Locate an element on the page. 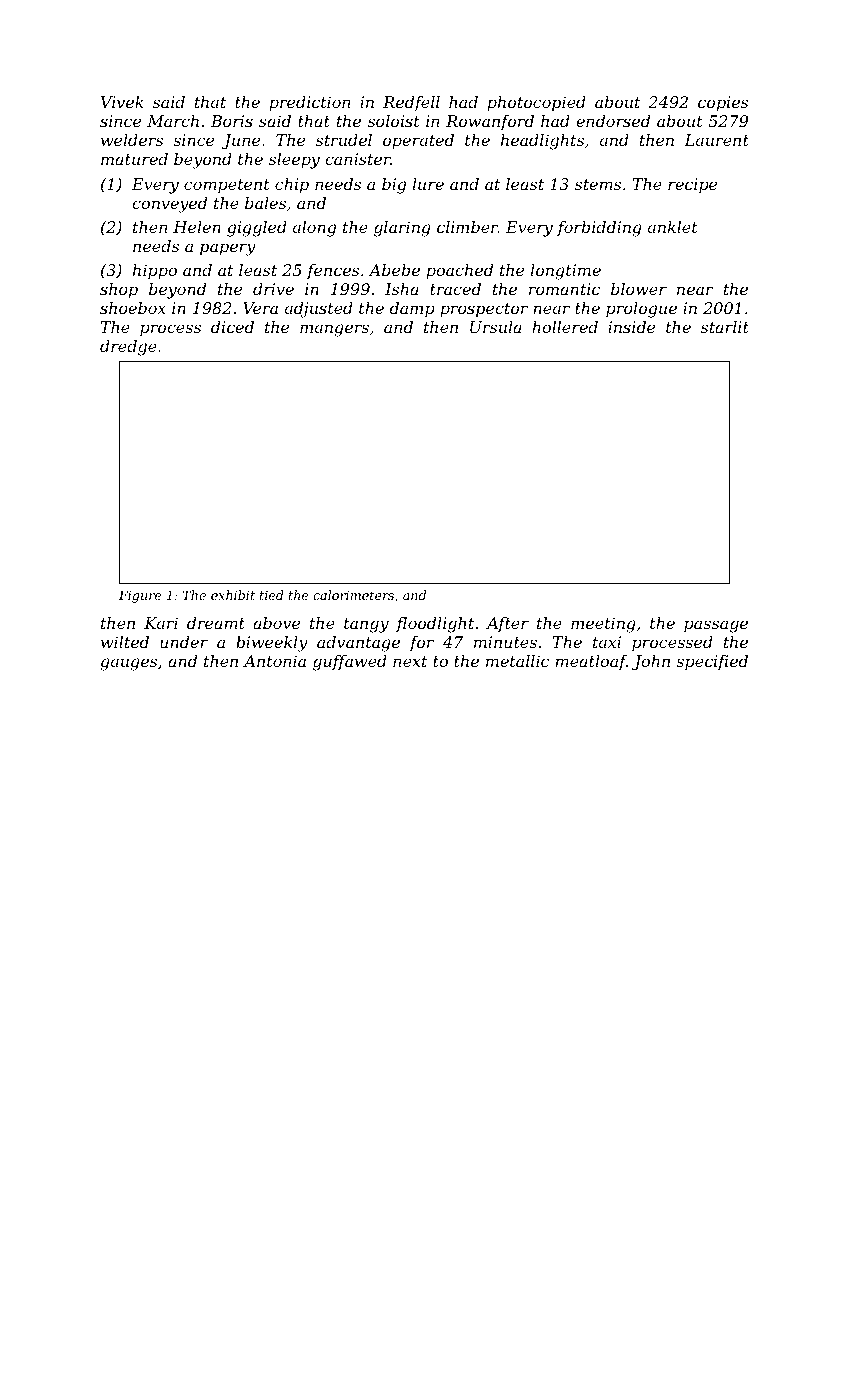 The height and width of the image is (1400, 849). Antonia is located at coordinates (274, 661).
